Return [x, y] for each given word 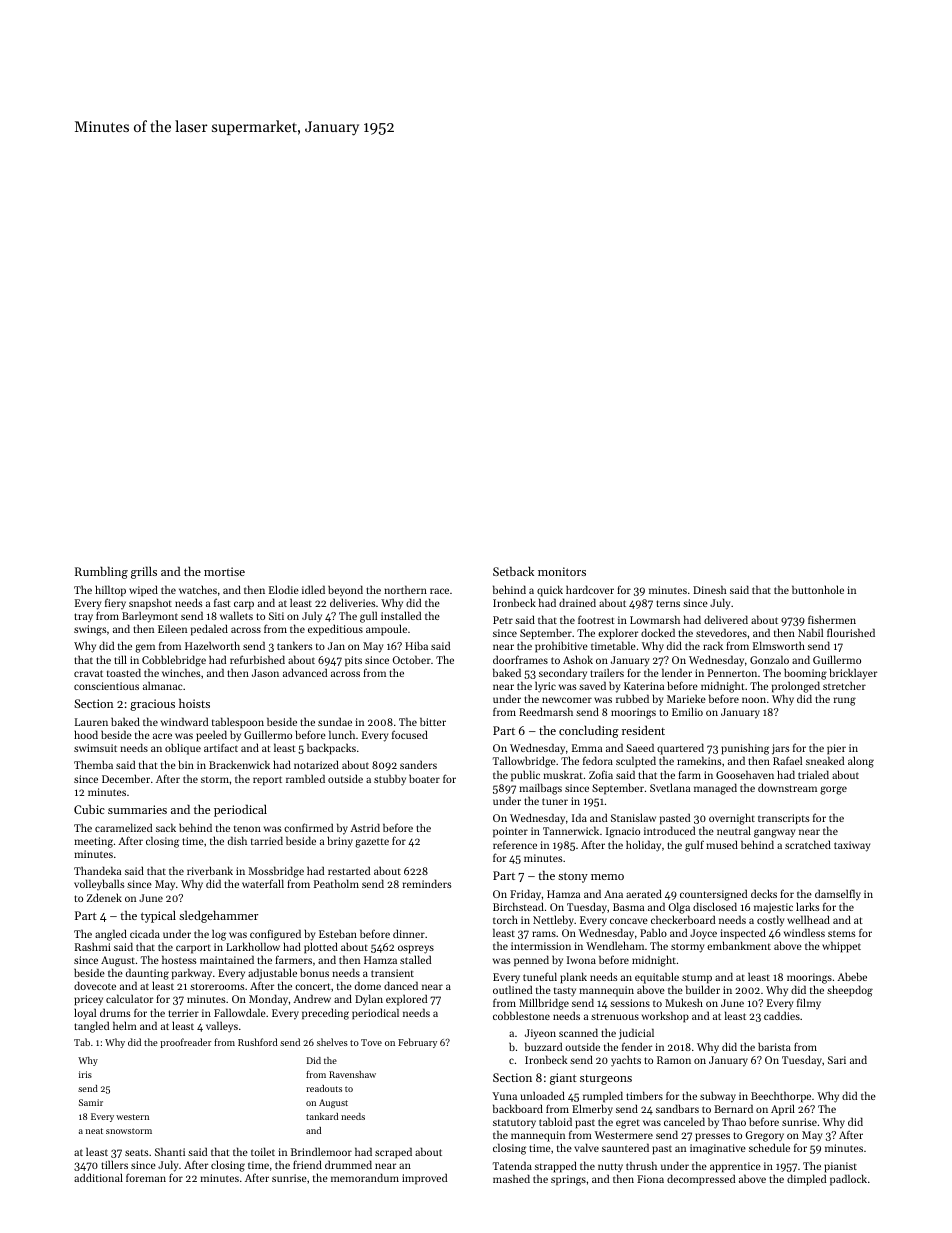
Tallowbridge [524, 762]
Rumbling [101, 572]
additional [98, 1177]
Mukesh [684, 1002]
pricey [88, 1000]
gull [368, 617]
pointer [510, 832]
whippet [841, 947]
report [267, 781]
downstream [787, 787]
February [417, 1043]
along [861, 762]
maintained [227, 959]
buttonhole [818, 589]
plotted [321, 948]
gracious [152, 705]
